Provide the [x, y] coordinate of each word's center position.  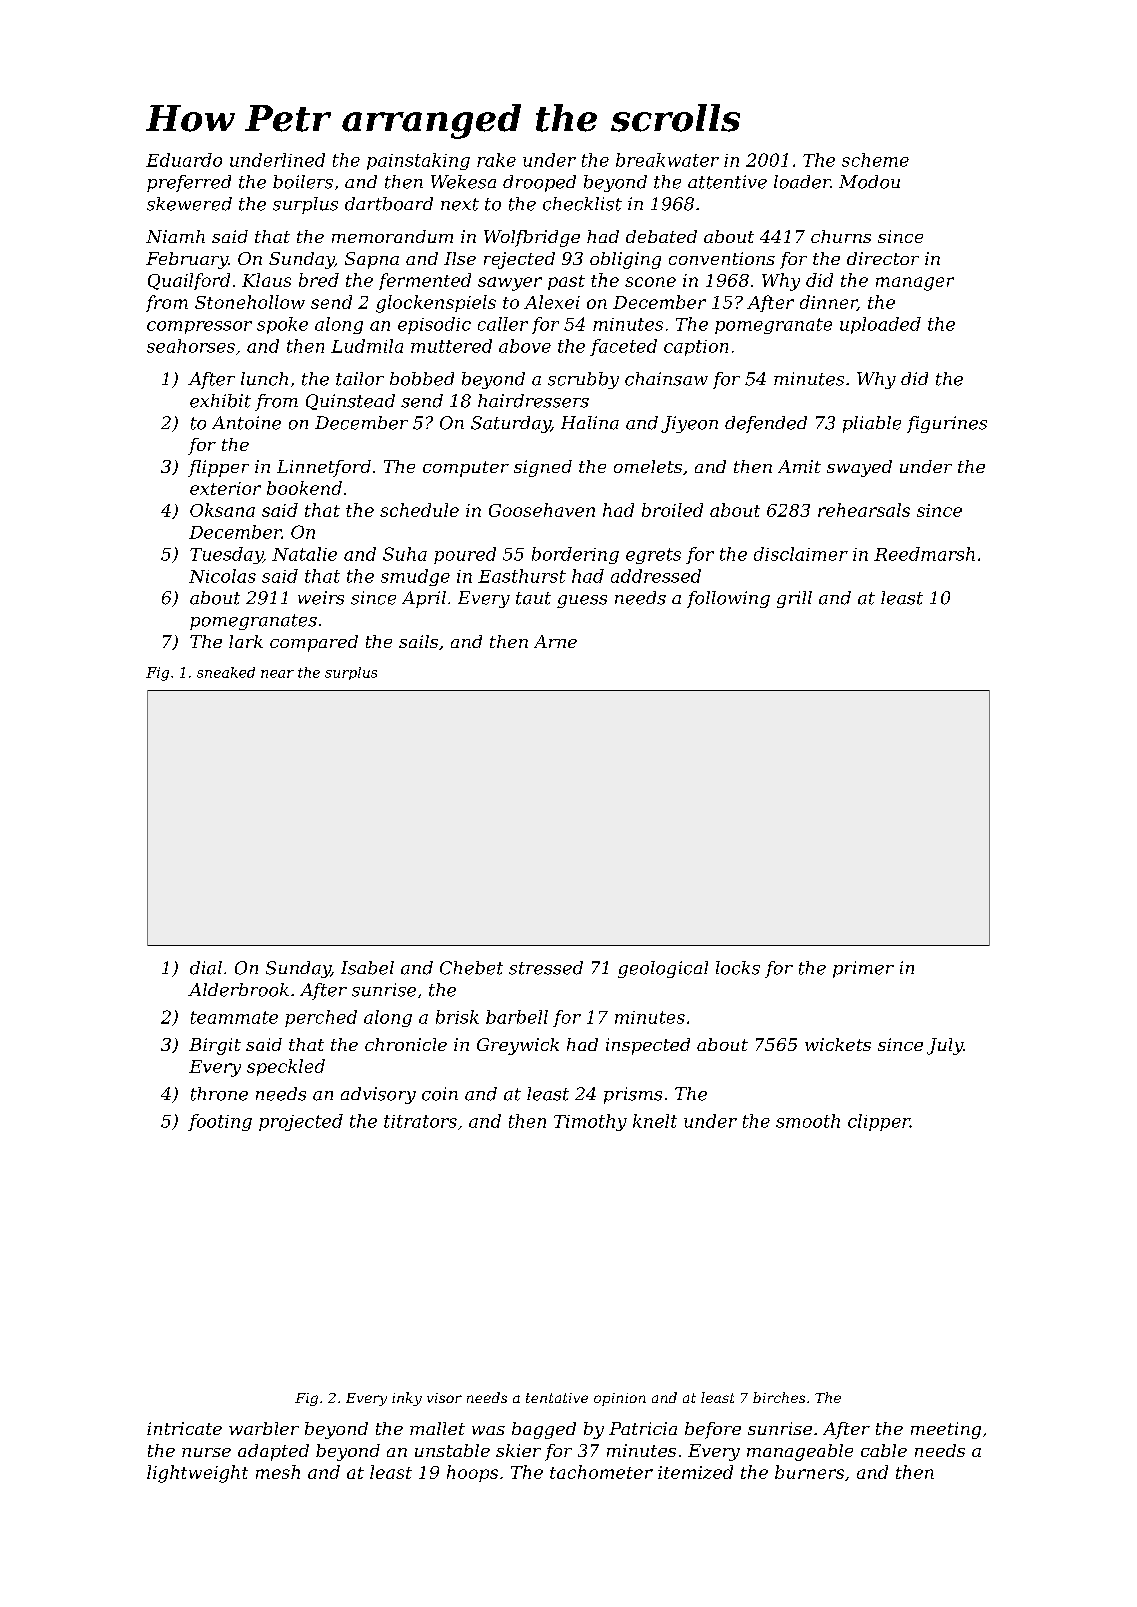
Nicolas [222, 576]
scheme [875, 160]
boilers [303, 182]
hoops [472, 1473]
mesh [278, 1472]
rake [496, 160]
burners [809, 1472]
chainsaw [666, 379]
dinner [828, 303]
